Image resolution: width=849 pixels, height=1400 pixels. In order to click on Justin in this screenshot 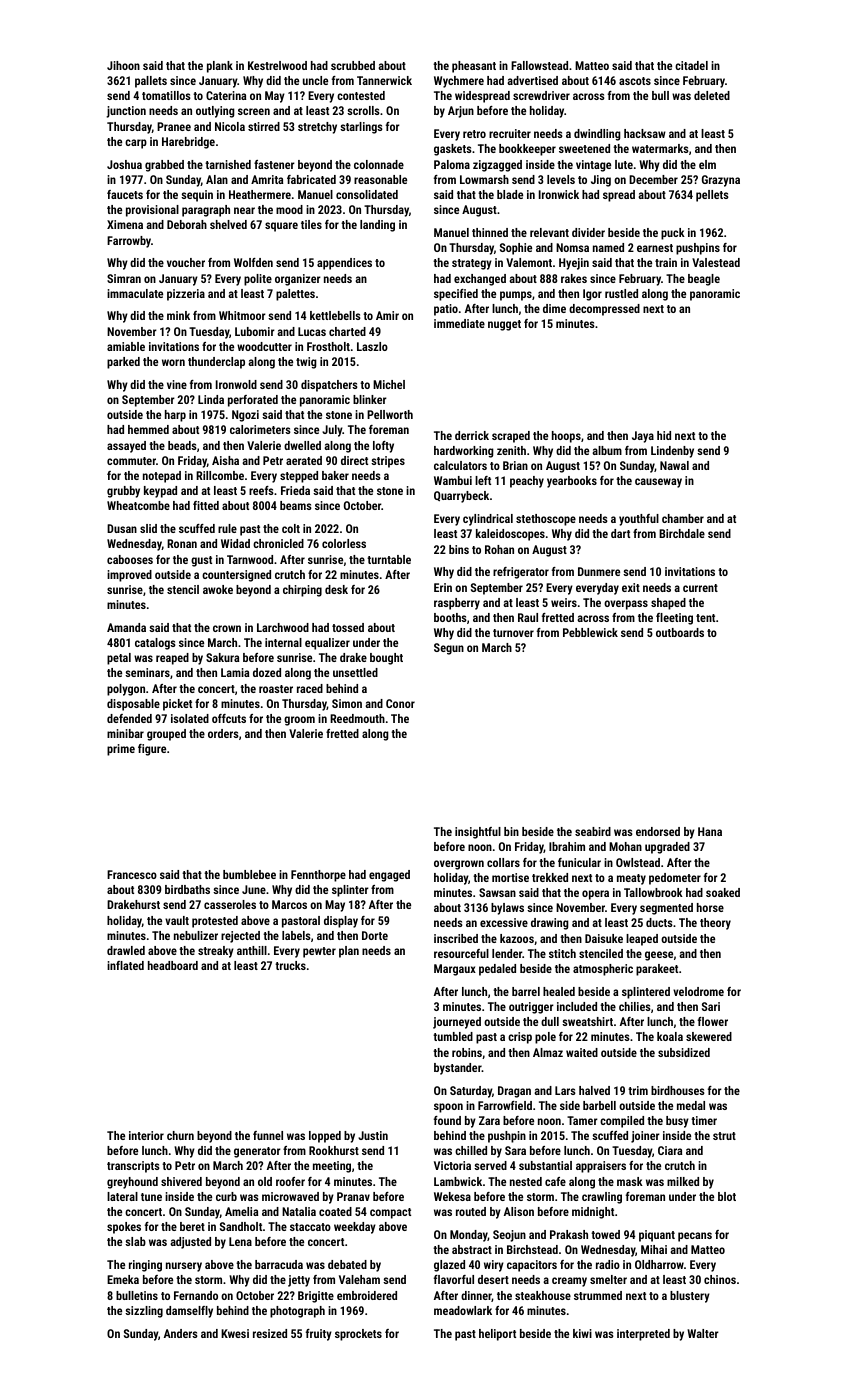, I will do `click(373, 1135)`.
